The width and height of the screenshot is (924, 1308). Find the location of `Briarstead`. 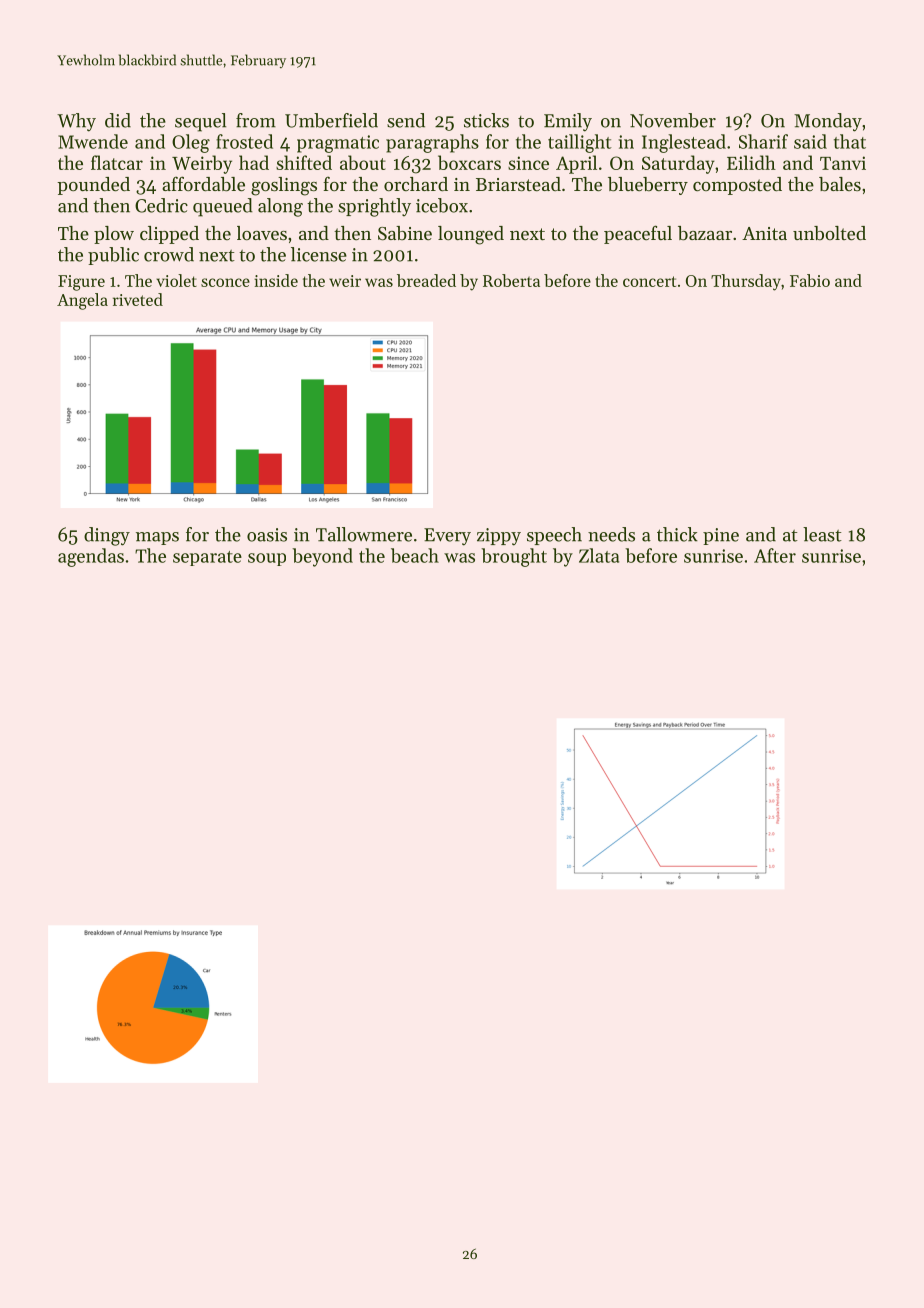

Briarstead is located at coordinates (518, 184).
